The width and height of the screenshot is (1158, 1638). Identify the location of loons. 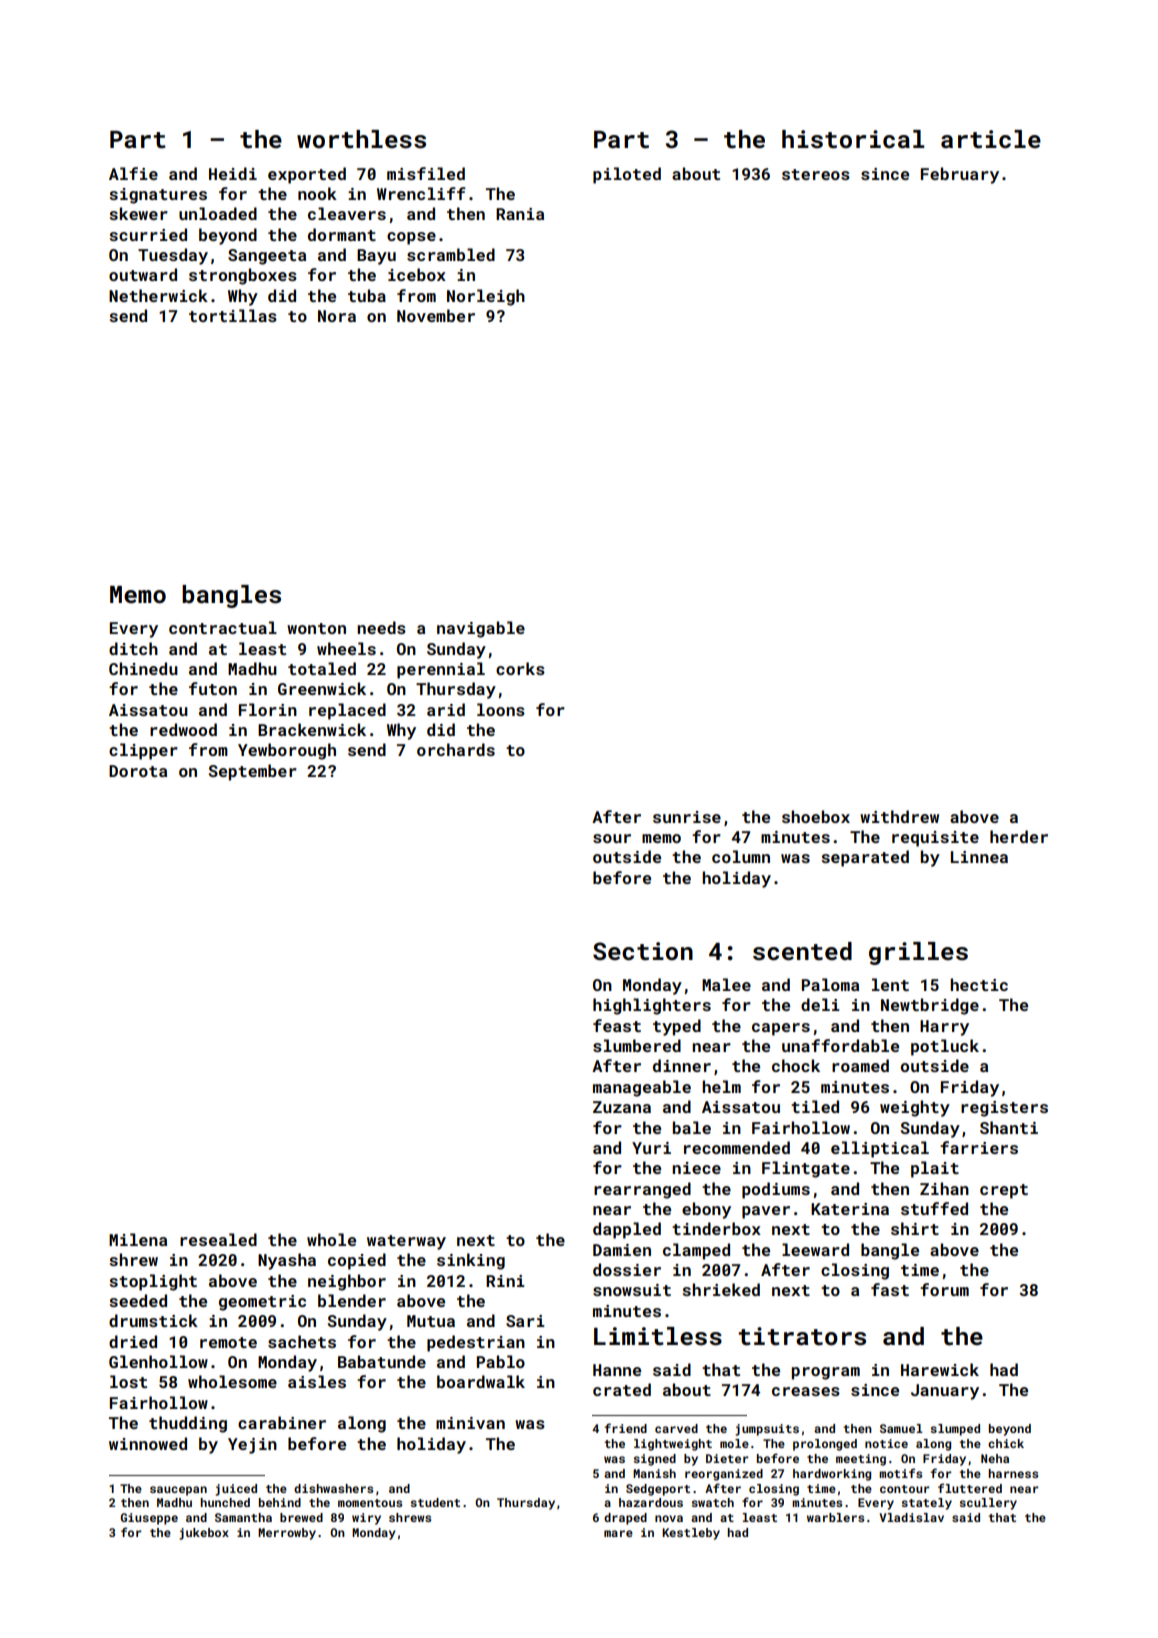
(501, 709).
